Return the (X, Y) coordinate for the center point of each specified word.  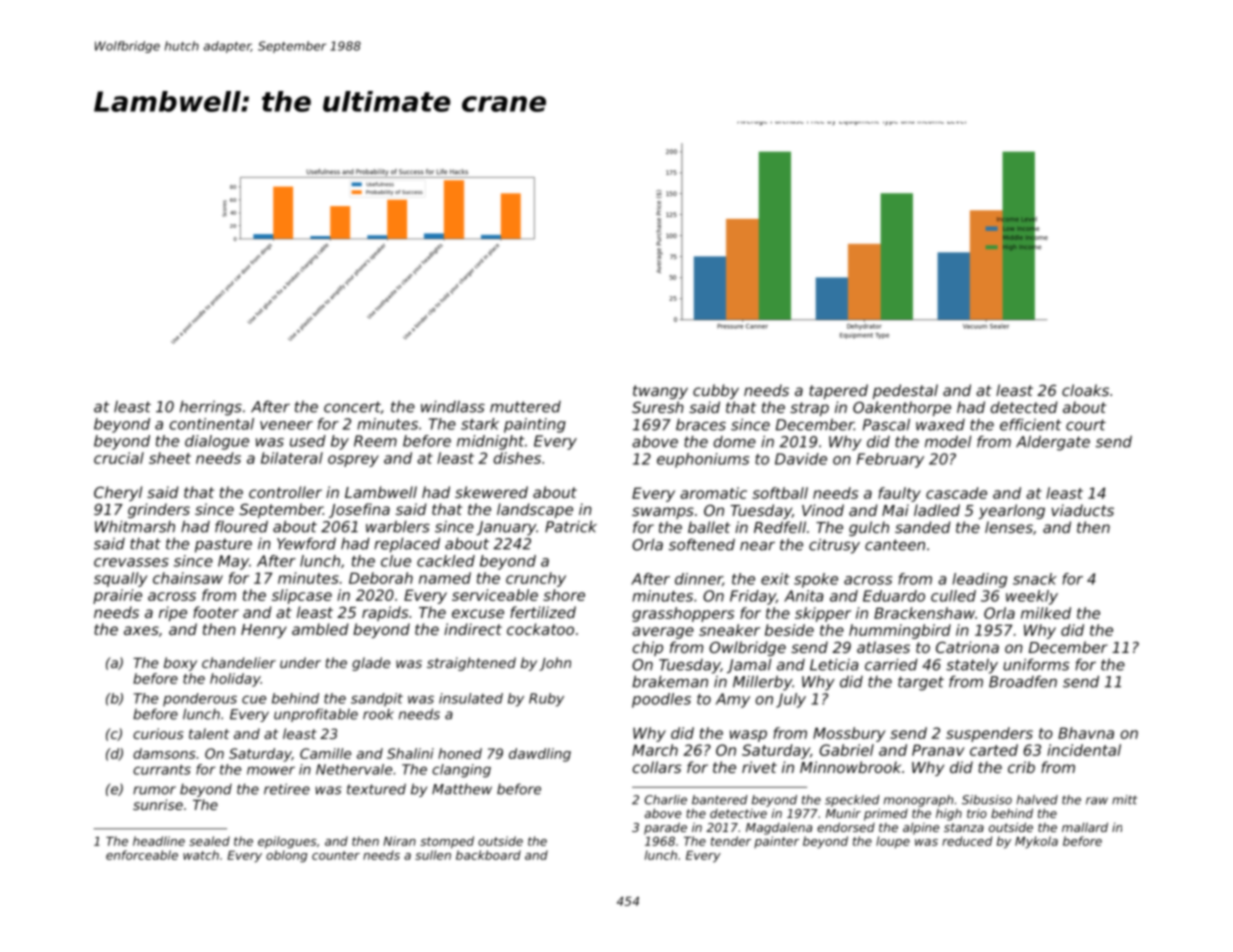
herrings (211, 408)
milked (1046, 613)
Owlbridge (747, 648)
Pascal (886, 424)
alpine (921, 828)
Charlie (666, 800)
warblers (398, 526)
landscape (535, 510)
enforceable (142, 855)
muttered (525, 407)
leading (979, 580)
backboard (488, 855)
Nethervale (354, 769)
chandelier (239, 662)
